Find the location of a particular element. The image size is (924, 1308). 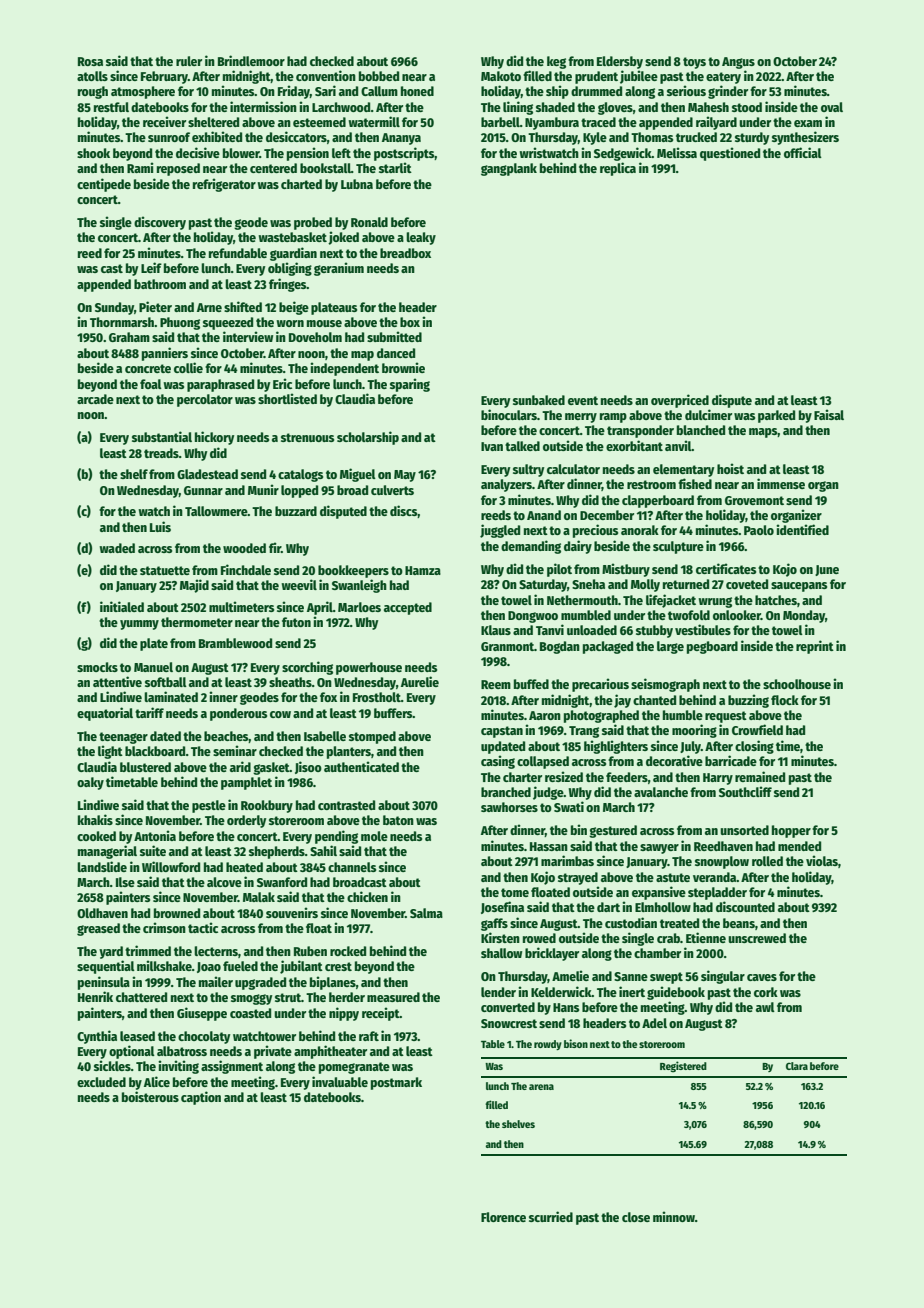

official is located at coordinates (803, 152).
